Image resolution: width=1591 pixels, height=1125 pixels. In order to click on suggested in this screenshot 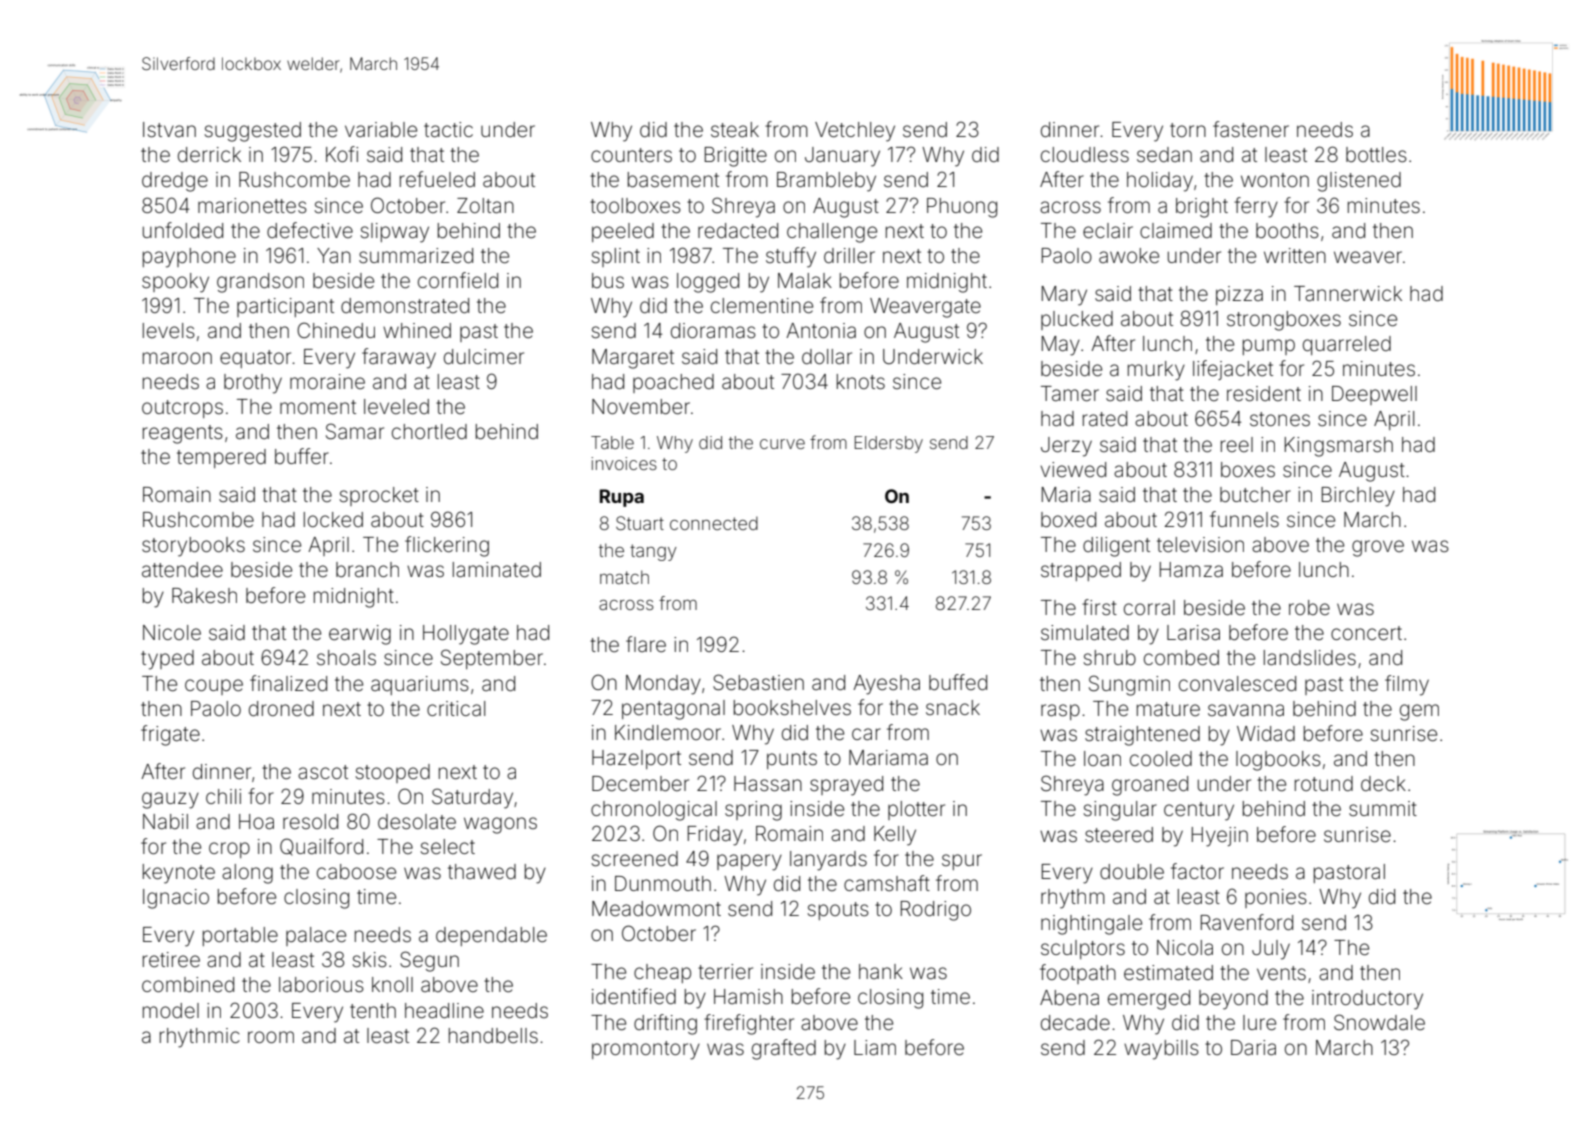, I will do `click(252, 132)`.
